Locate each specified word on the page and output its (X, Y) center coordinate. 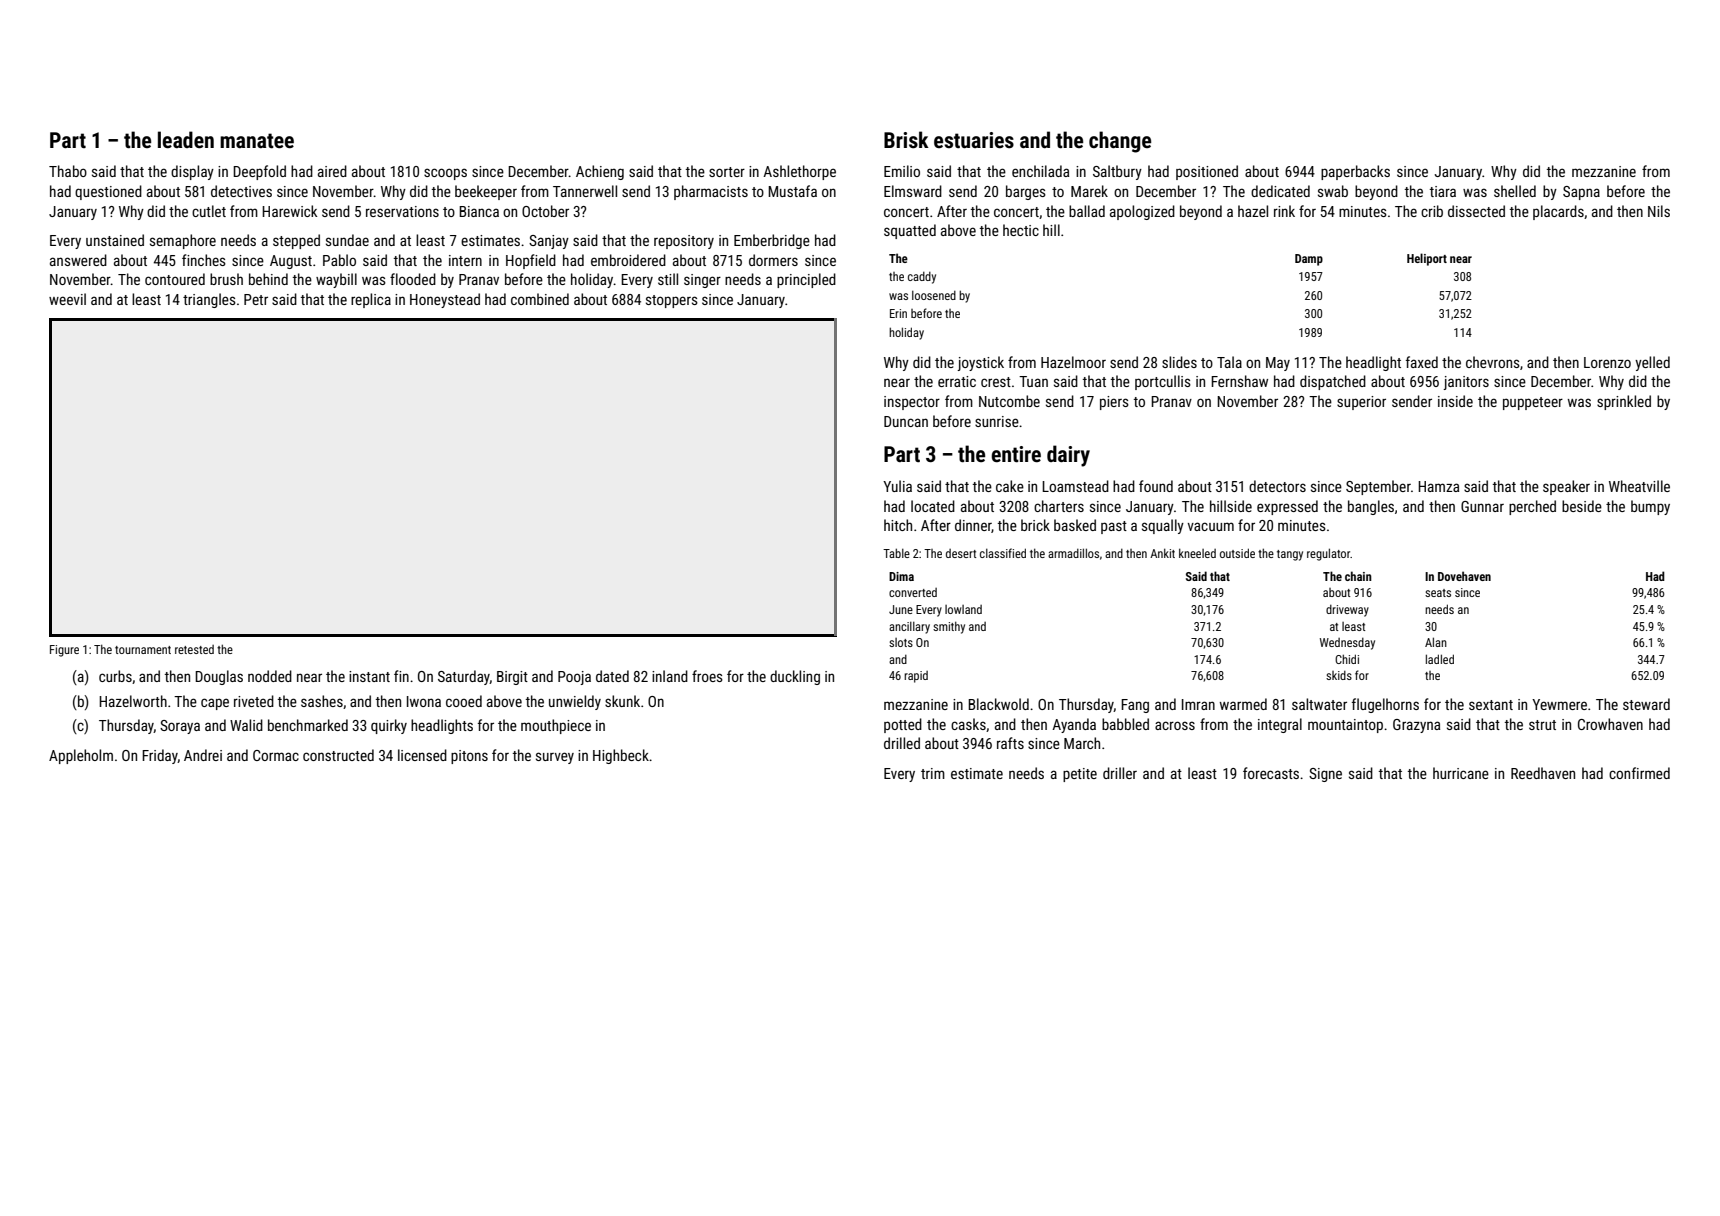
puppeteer (1533, 403)
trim (933, 773)
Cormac (276, 755)
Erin (898, 313)
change (1120, 142)
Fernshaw (1239, 381)
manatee (257, 141)
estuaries (974, 140)
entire (1016, 454)
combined (540, 299)
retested (194, 649)
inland (670, 676)
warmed (1243, 704)
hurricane (1461, 773)
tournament (143, 650)
